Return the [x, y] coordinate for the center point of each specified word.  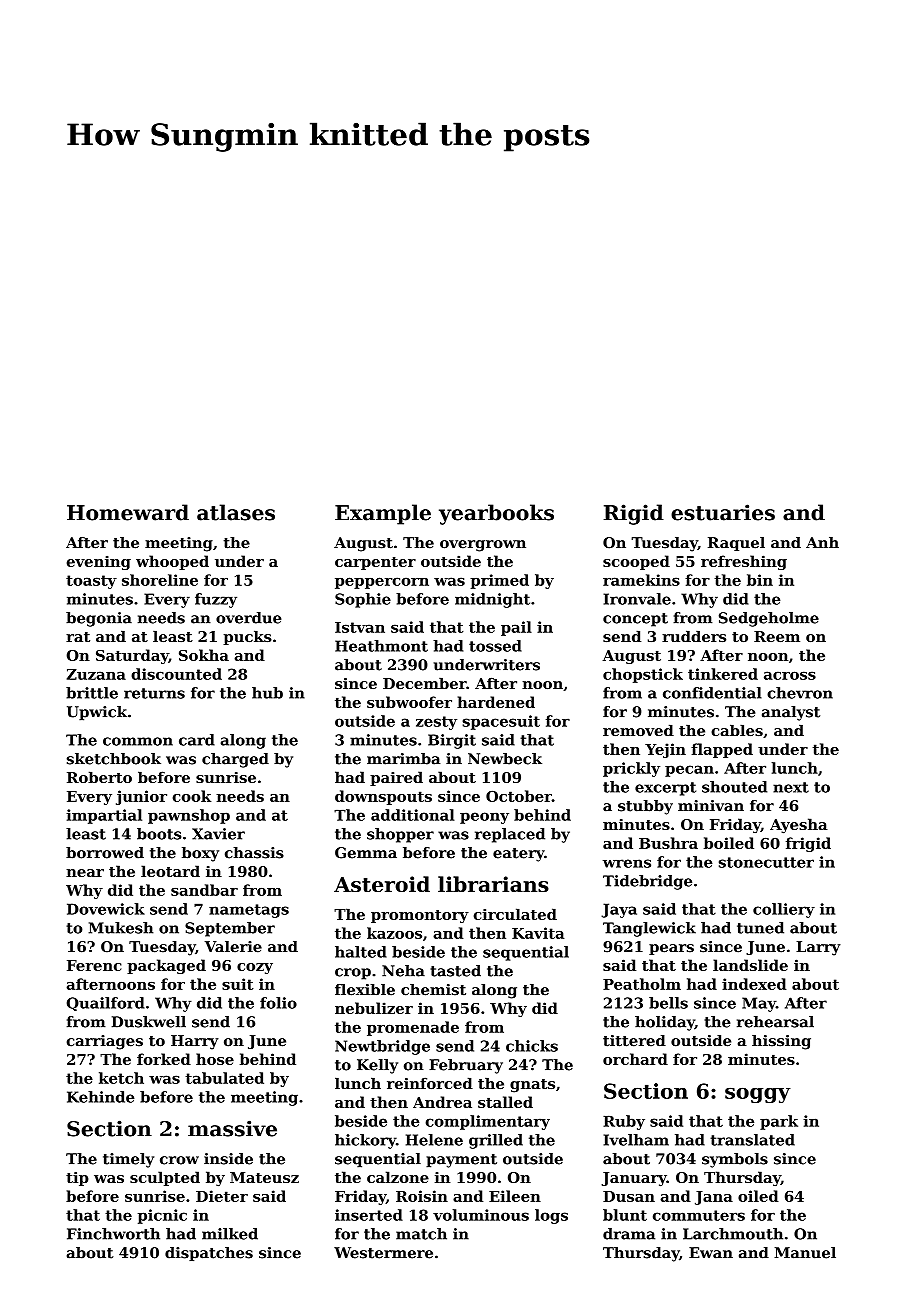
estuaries [723, 512]
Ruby [624, 1122]
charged [235, 760]
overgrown [483, 546]
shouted [734, 787]
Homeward [128, 512]
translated [752, 1140]
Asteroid [382, 884]
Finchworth [113, 1234]
